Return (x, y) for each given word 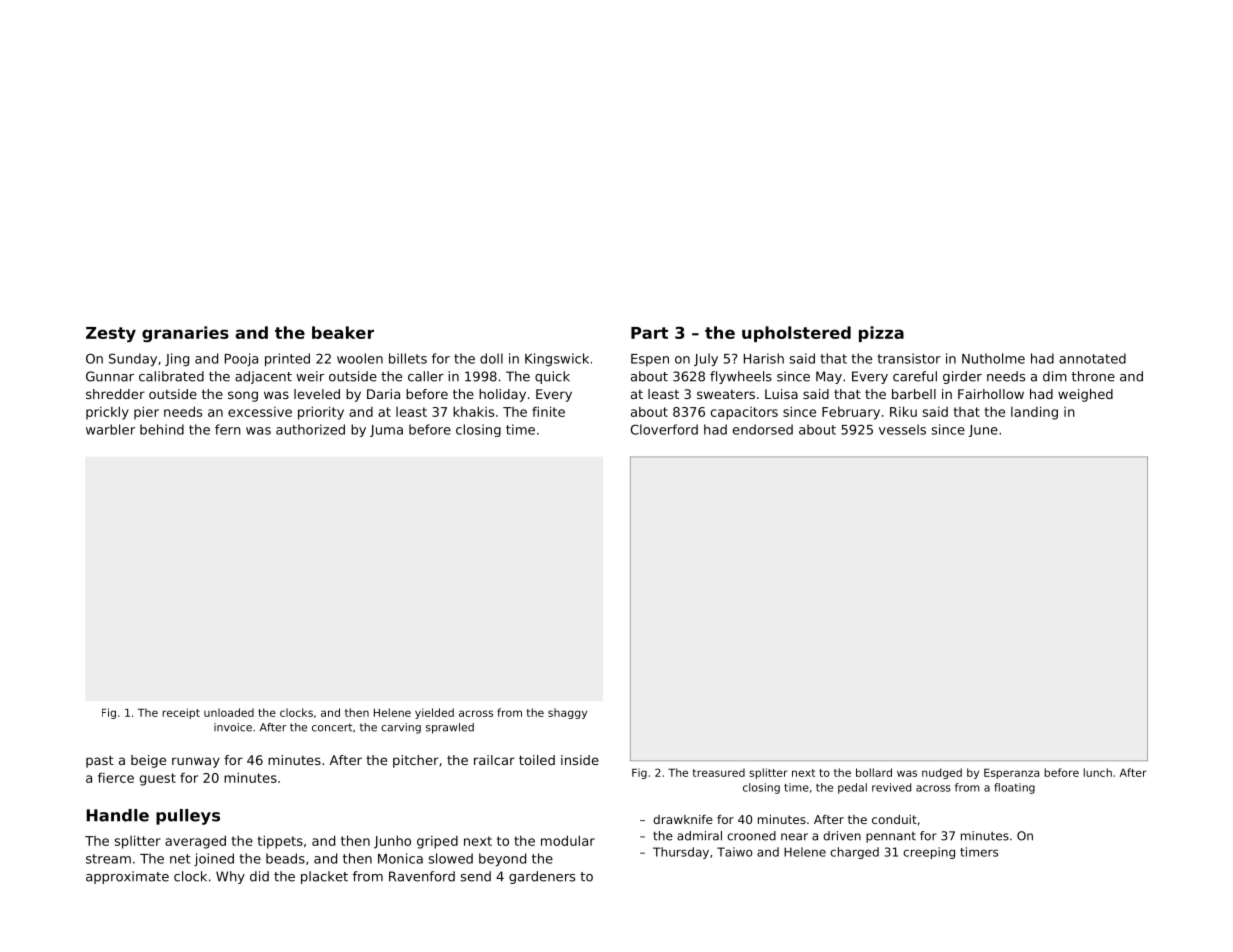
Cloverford (664, 429)
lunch (1098, 772)
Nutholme (993, 358)
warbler (110, 429)
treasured (719, 772)
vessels (902, 429)
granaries (185, 334)
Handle (117, 815)
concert (332, 727)
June (983, 431)
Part (649, 333)
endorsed (763, 429)
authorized (310, 429)
